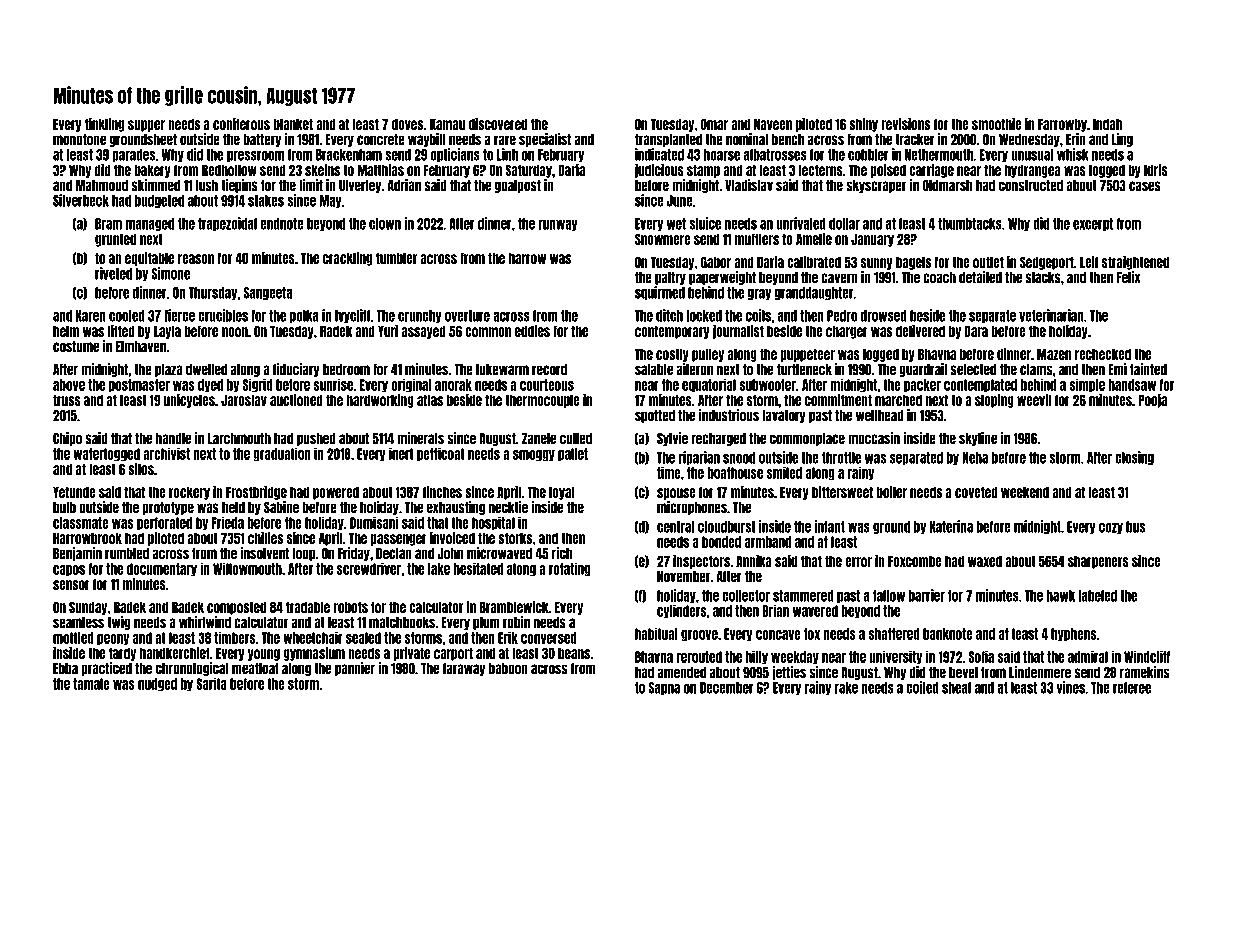  What do you see at coordinates (293, 124) in the screenshot?
I see `blanket` at bounding box center [293, 124].
